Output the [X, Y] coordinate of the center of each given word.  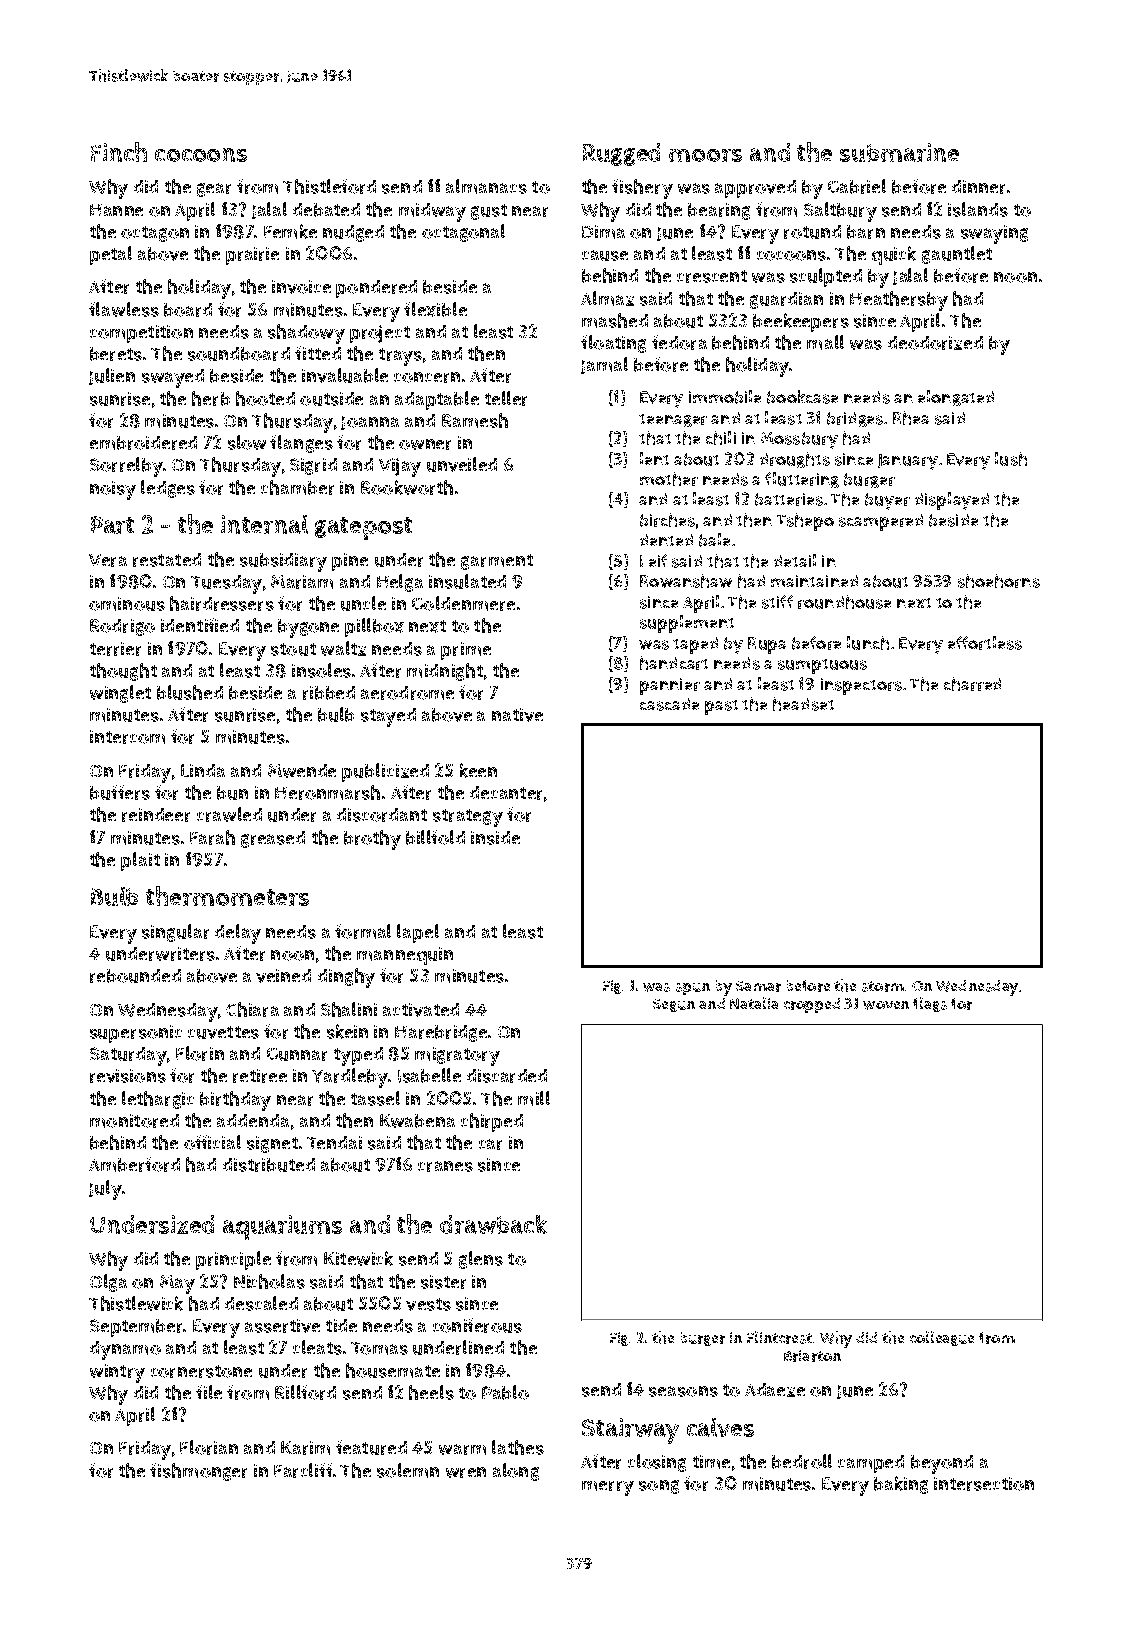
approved [755, 189]
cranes [445, 1166]
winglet [120, 694]
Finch [119, 152]
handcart [674, 663]
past [721, 707]
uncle [363, 603]
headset [803, 704]
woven [886, 1005]
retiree [260, 1076]
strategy [468, 818]
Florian [209, 1447]
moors [705, 155]
